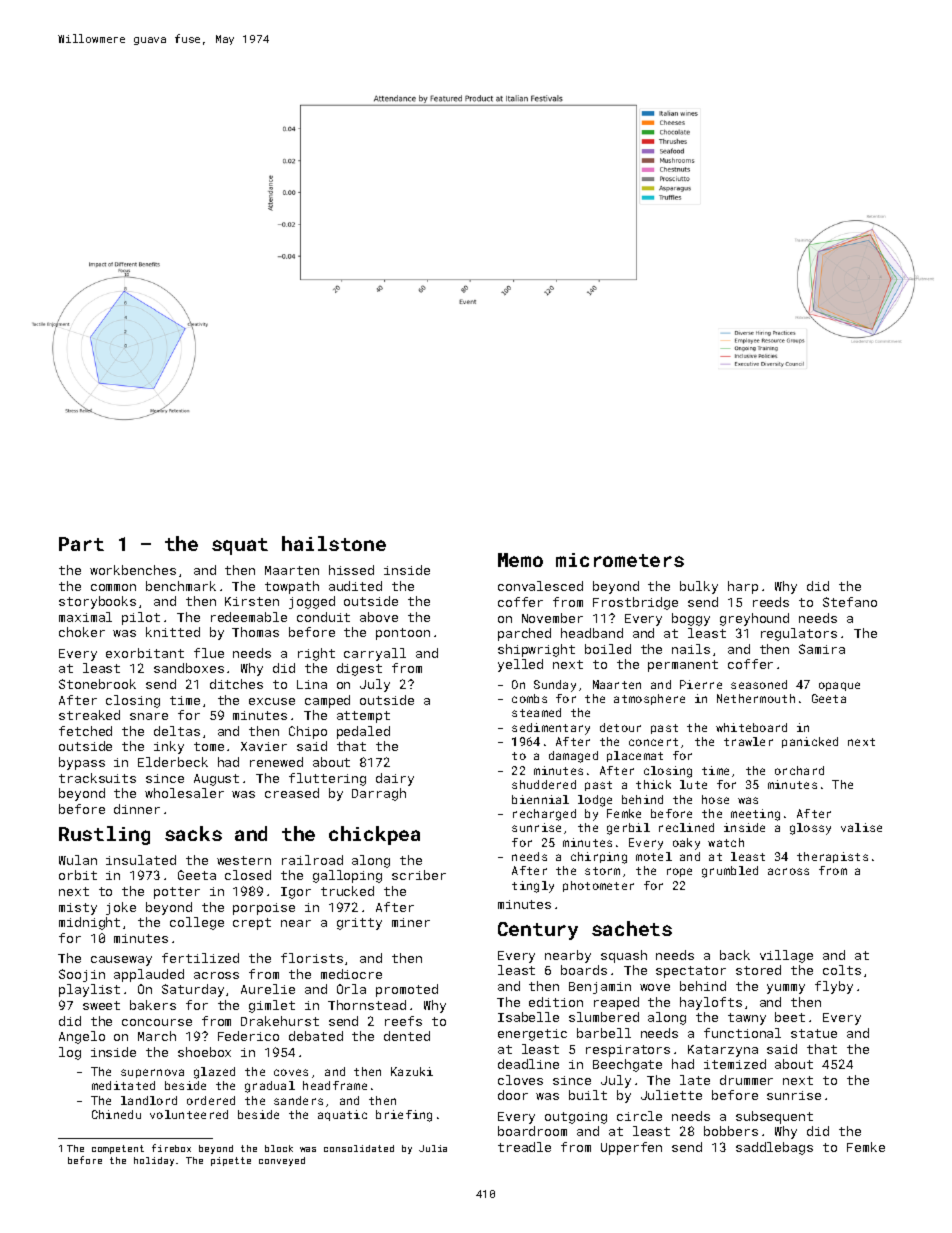 This screenshot has height=1233, width=952. What do you see at coordinates (620, 560) in the screenshot?
I see `micrometers` at bounding box center [620, 560].
